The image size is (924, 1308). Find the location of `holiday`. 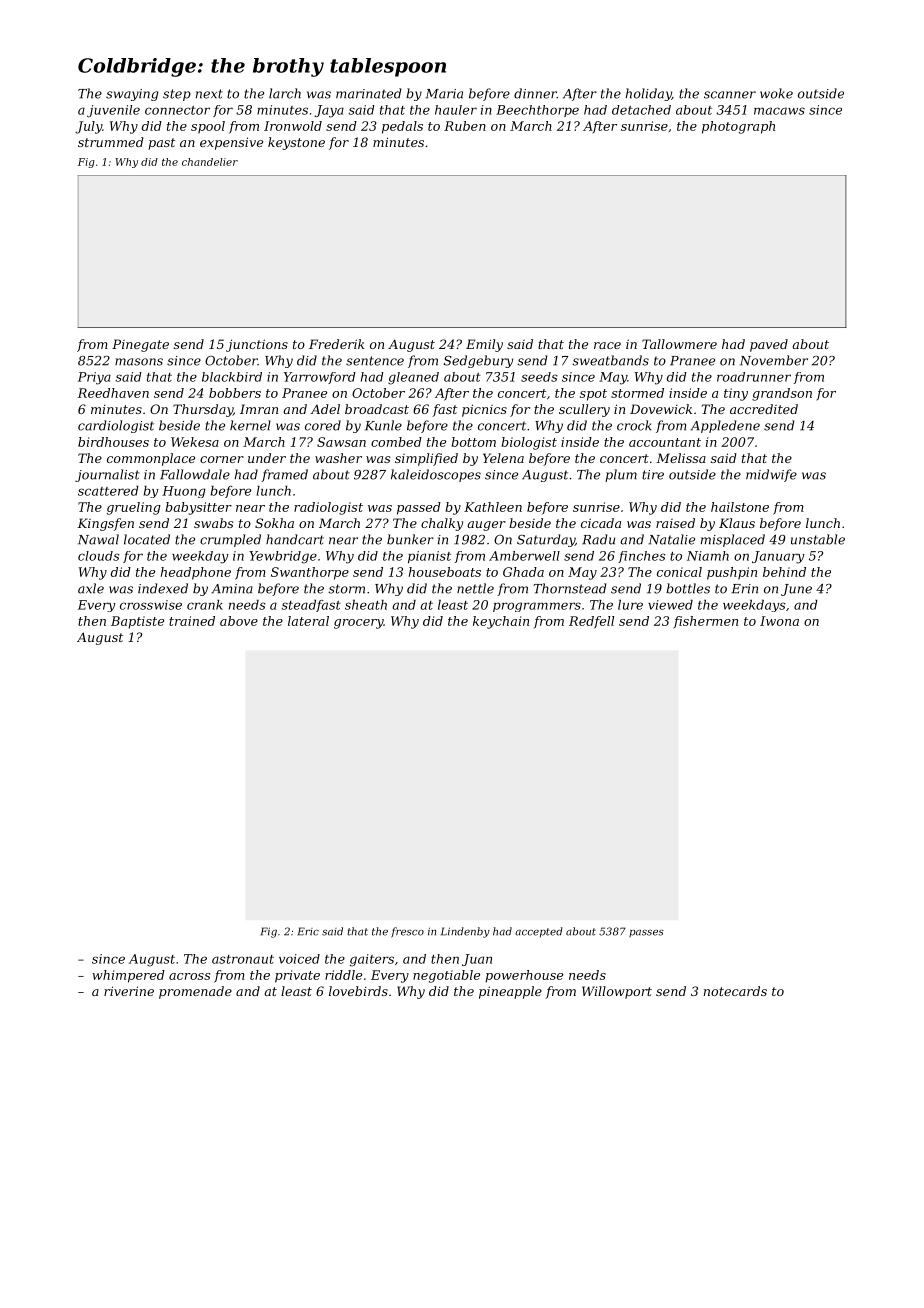

holiday is located at coordinates (649, 94).
